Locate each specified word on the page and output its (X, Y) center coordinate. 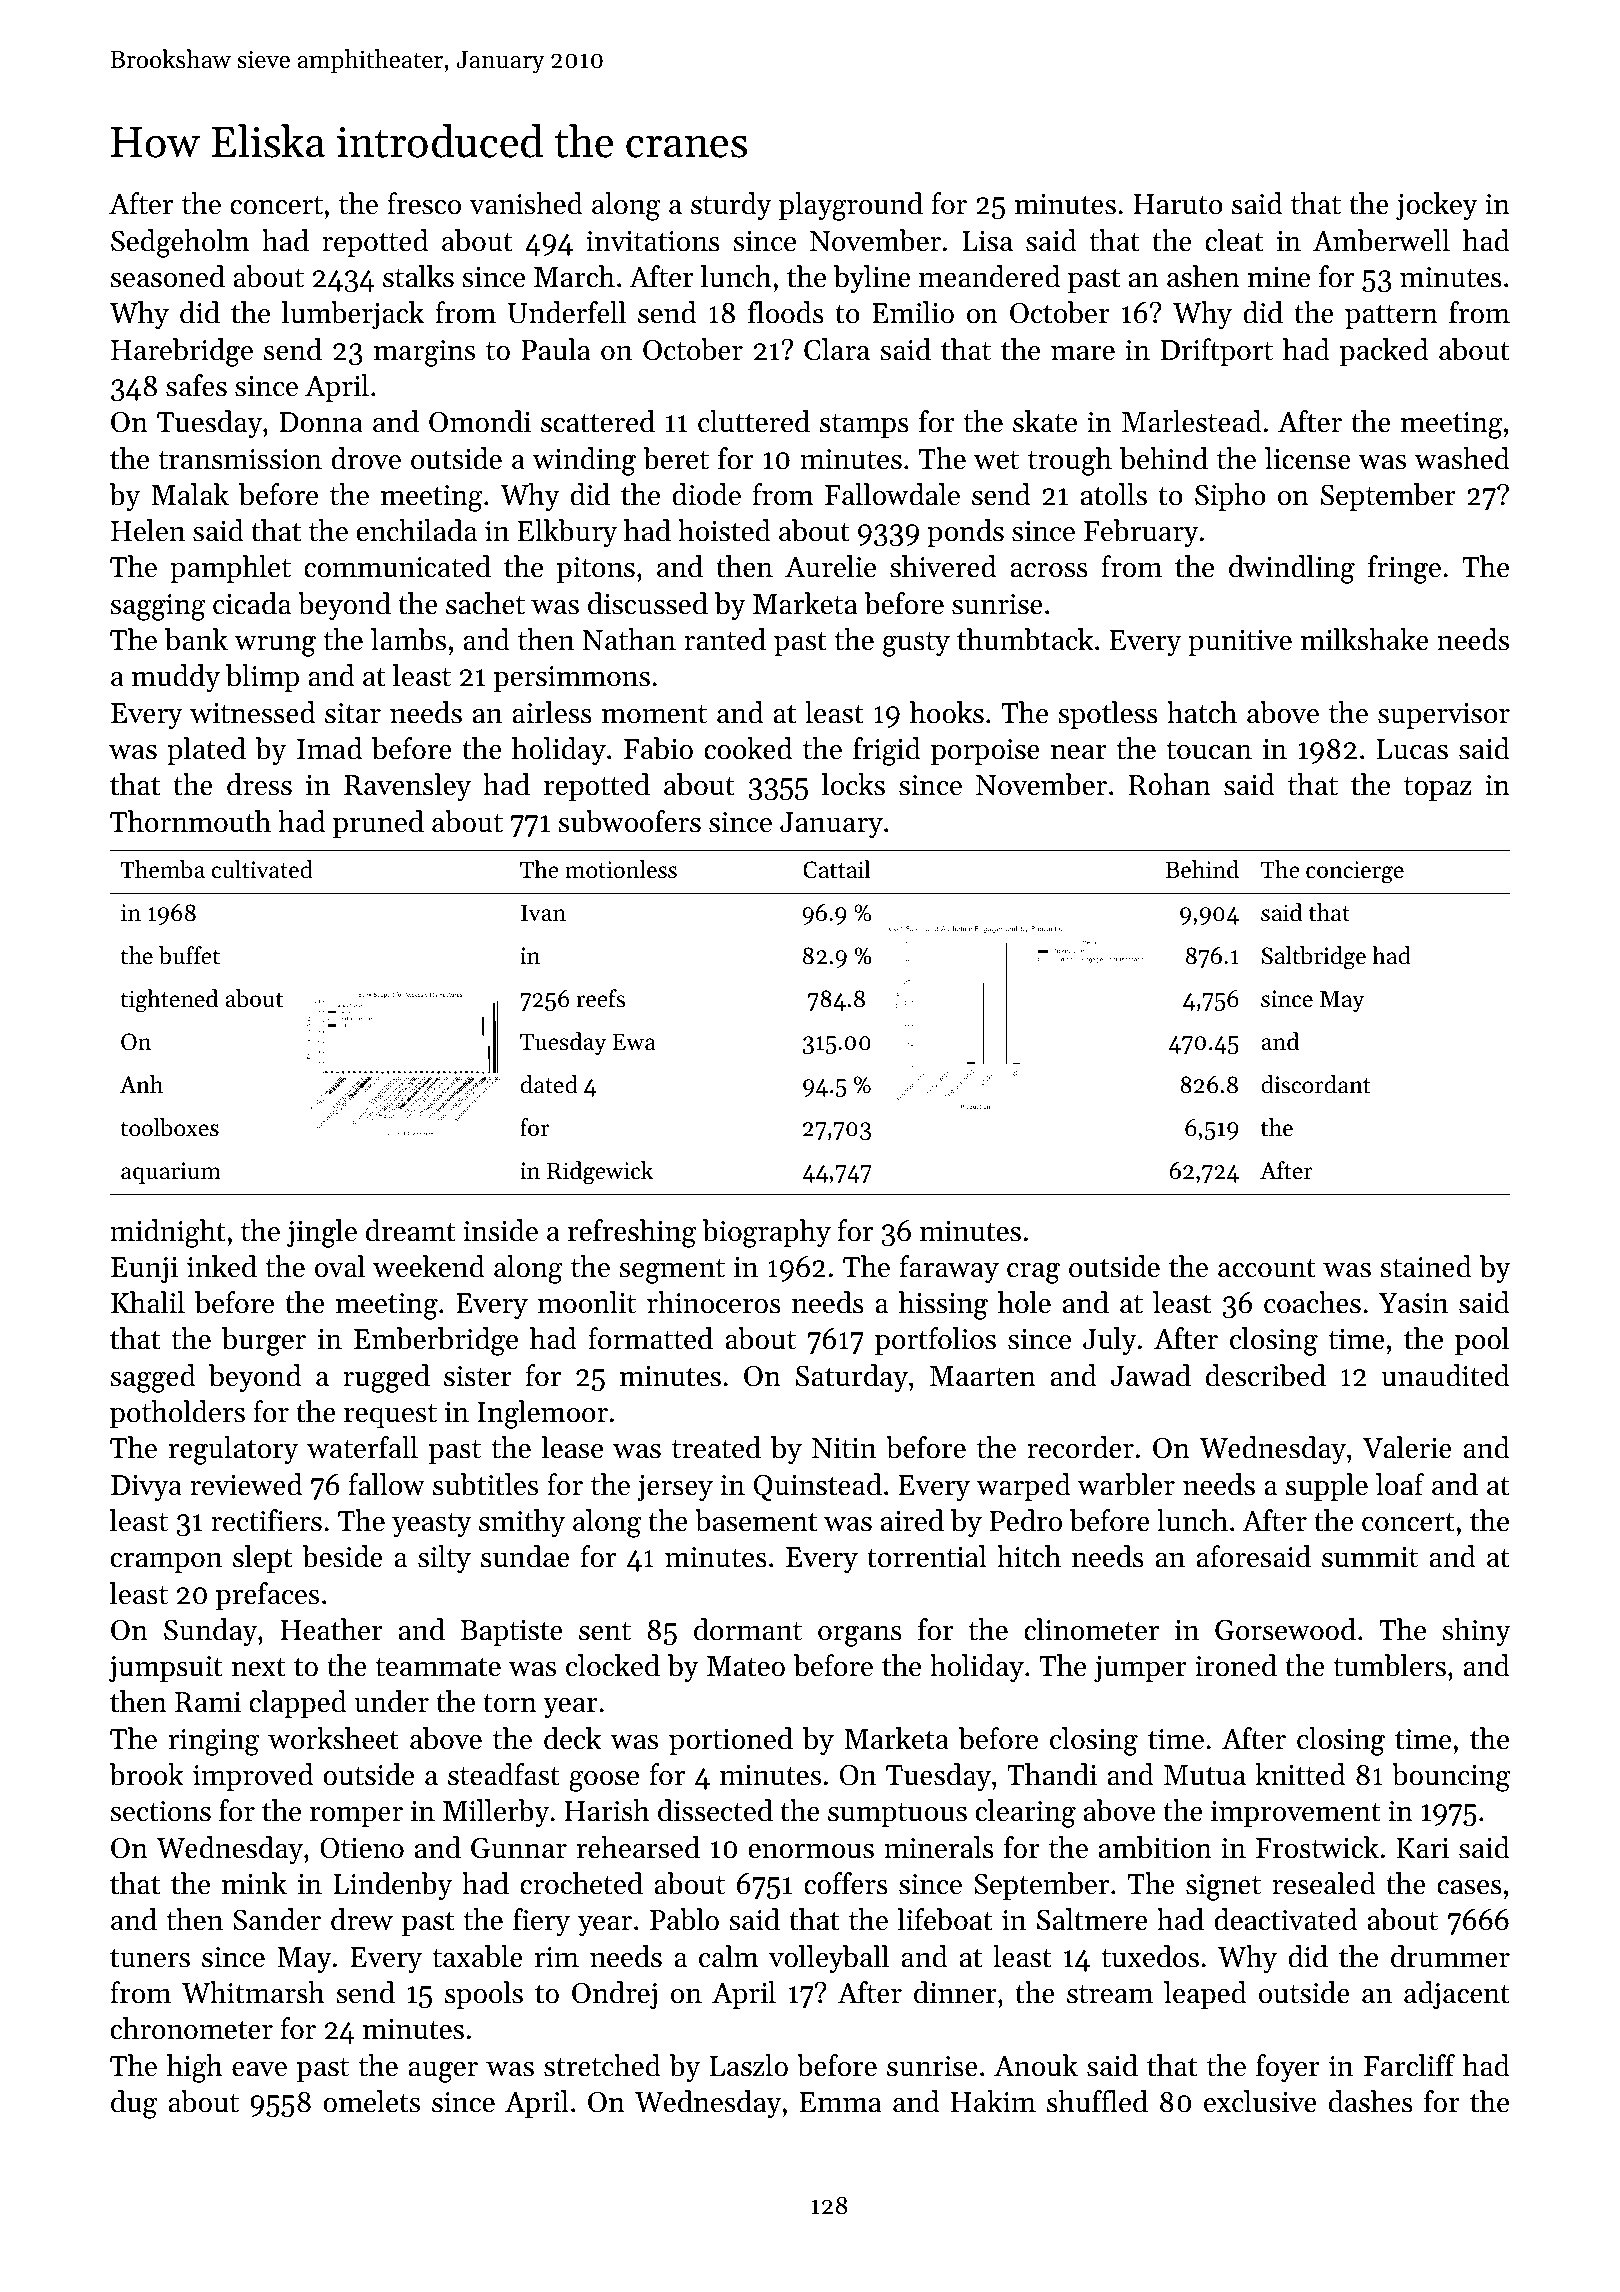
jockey (1437, 206)
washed (1462, 458)
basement (756, 1520)
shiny (1476, 1632)
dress (259, 784)
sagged (153, 1378)
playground (851, 206)
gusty (916, 644)
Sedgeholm (180, 243)
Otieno (362, 1848)
